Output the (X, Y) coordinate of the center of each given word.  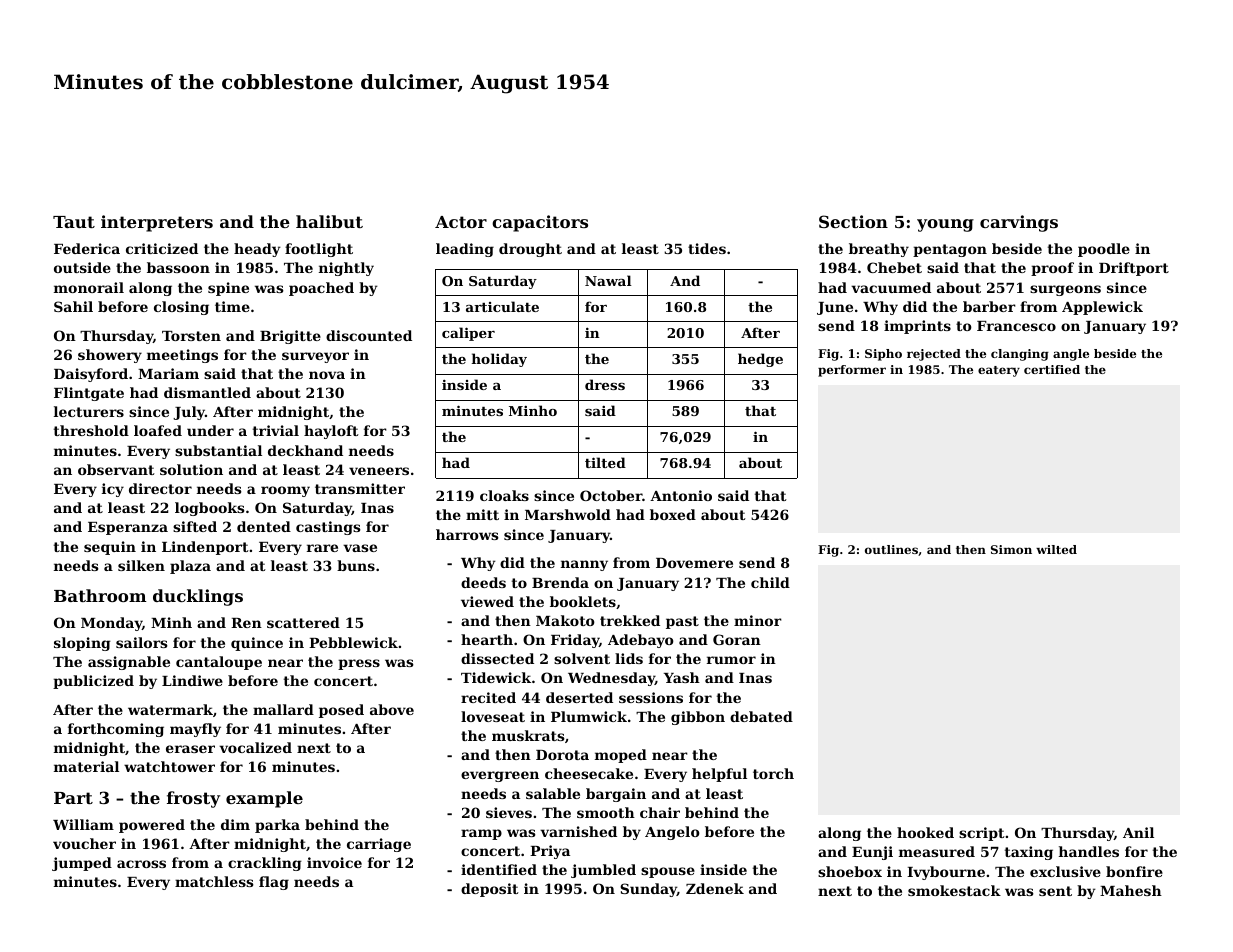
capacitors (540, 223)
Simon (1011, 549)
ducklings (198, 597)
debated (761, 716)
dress (605, 384)
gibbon (698, 718)
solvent (582, 658)
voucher (84, 843)
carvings (1019, 223)
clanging (1020, 355)
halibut (329, 221)
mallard (283, 709)
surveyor (315, 357)
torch (773, 773)
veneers (379, 471)
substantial (218, 450)
